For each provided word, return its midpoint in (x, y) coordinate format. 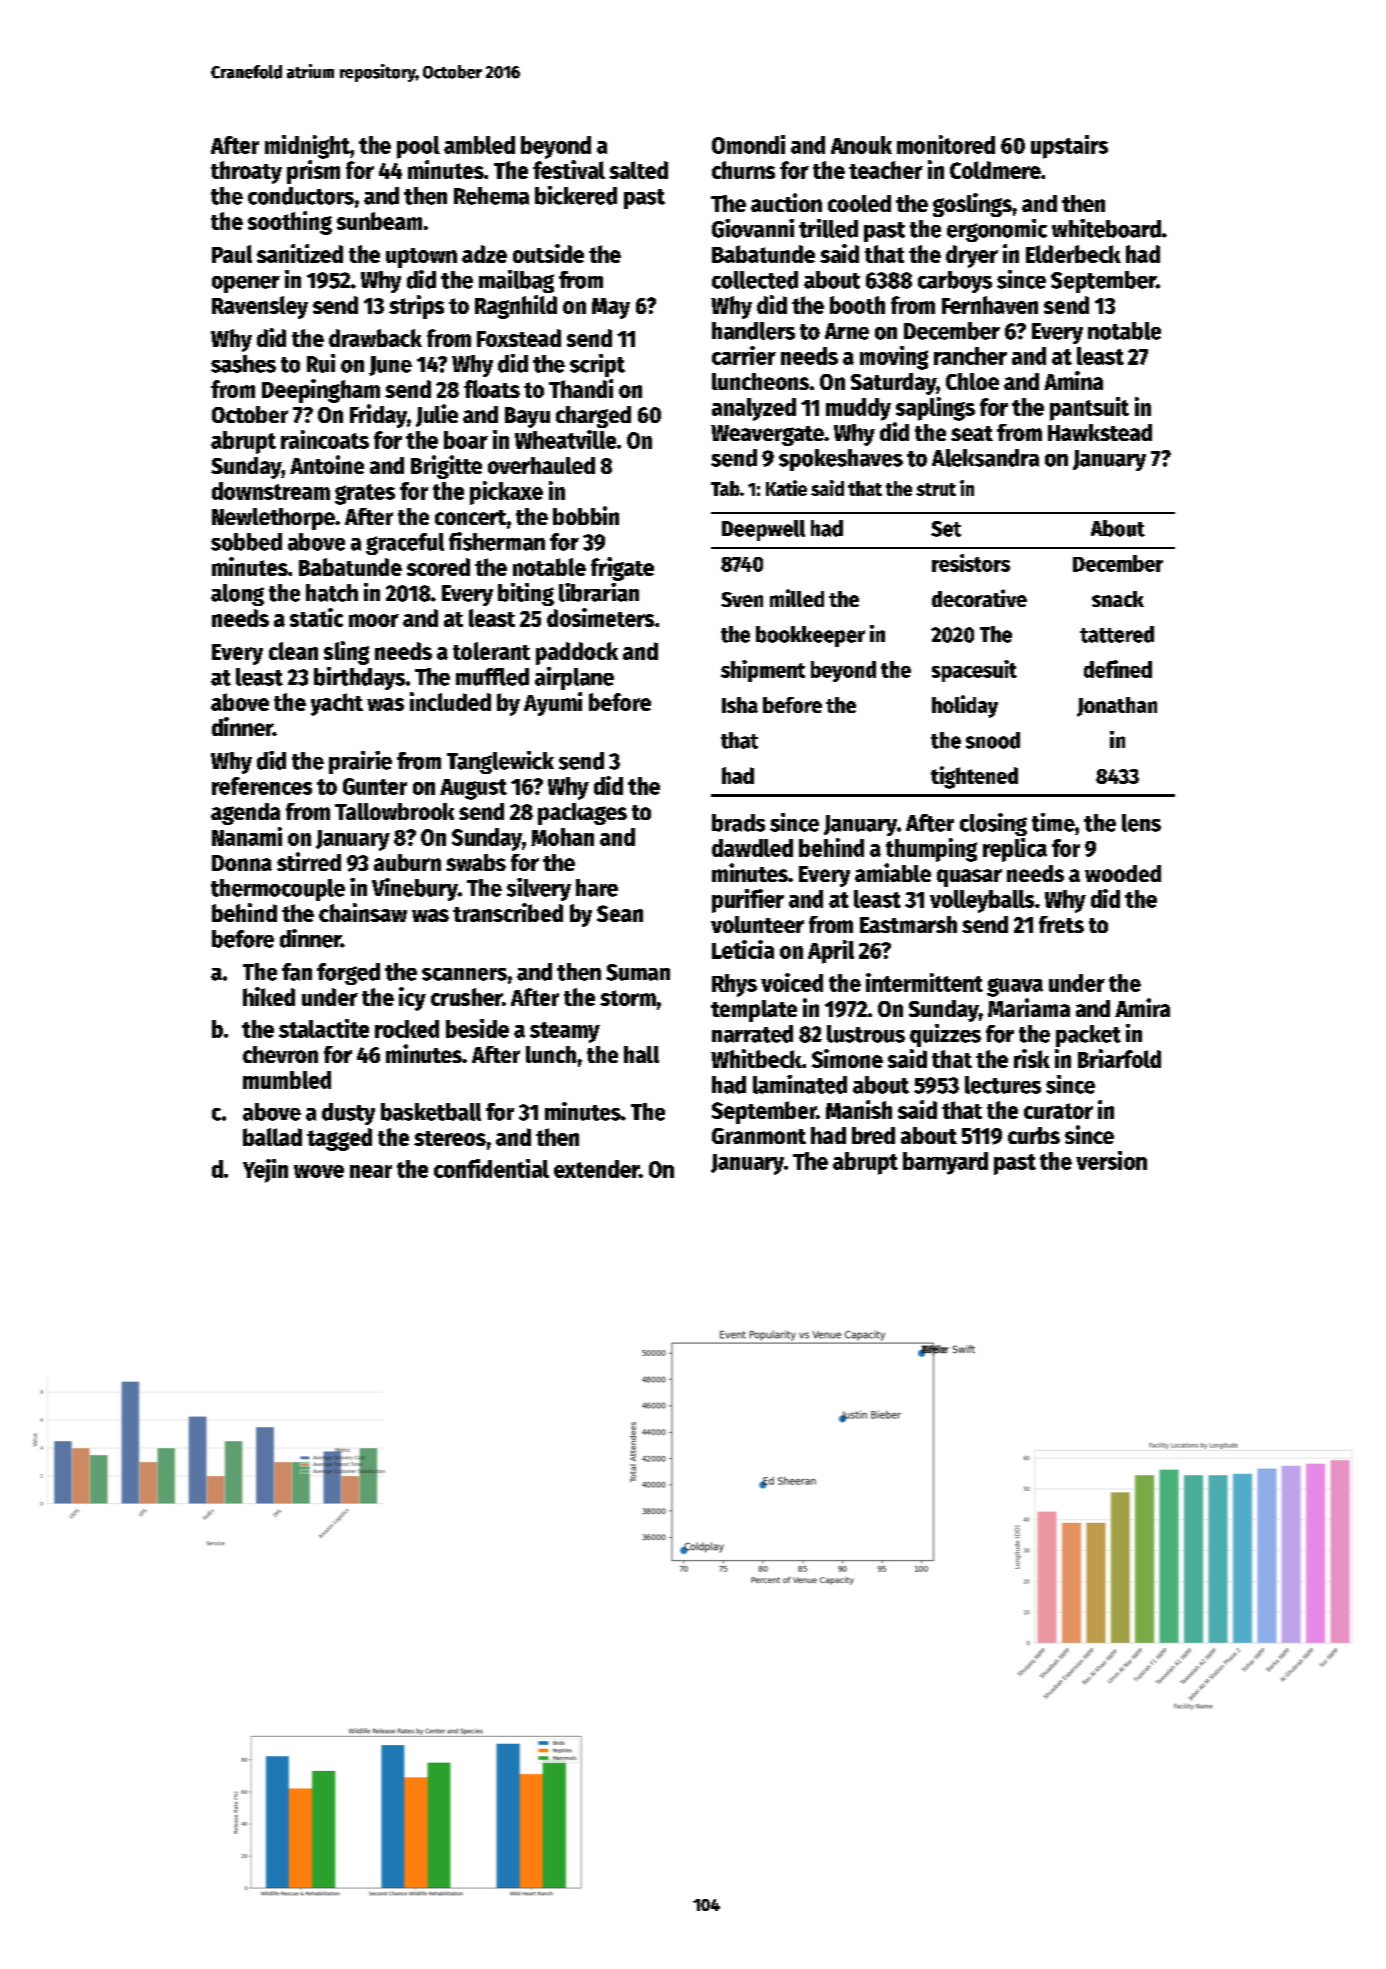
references (262, 786)
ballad (272, 1137)
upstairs (1069, 147)
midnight (307, 147)
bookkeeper (810, 636)
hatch (332, 593)
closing (993, 824)
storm (628, 998)
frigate (622, 569)
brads (738, 823)
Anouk (861, 145)
